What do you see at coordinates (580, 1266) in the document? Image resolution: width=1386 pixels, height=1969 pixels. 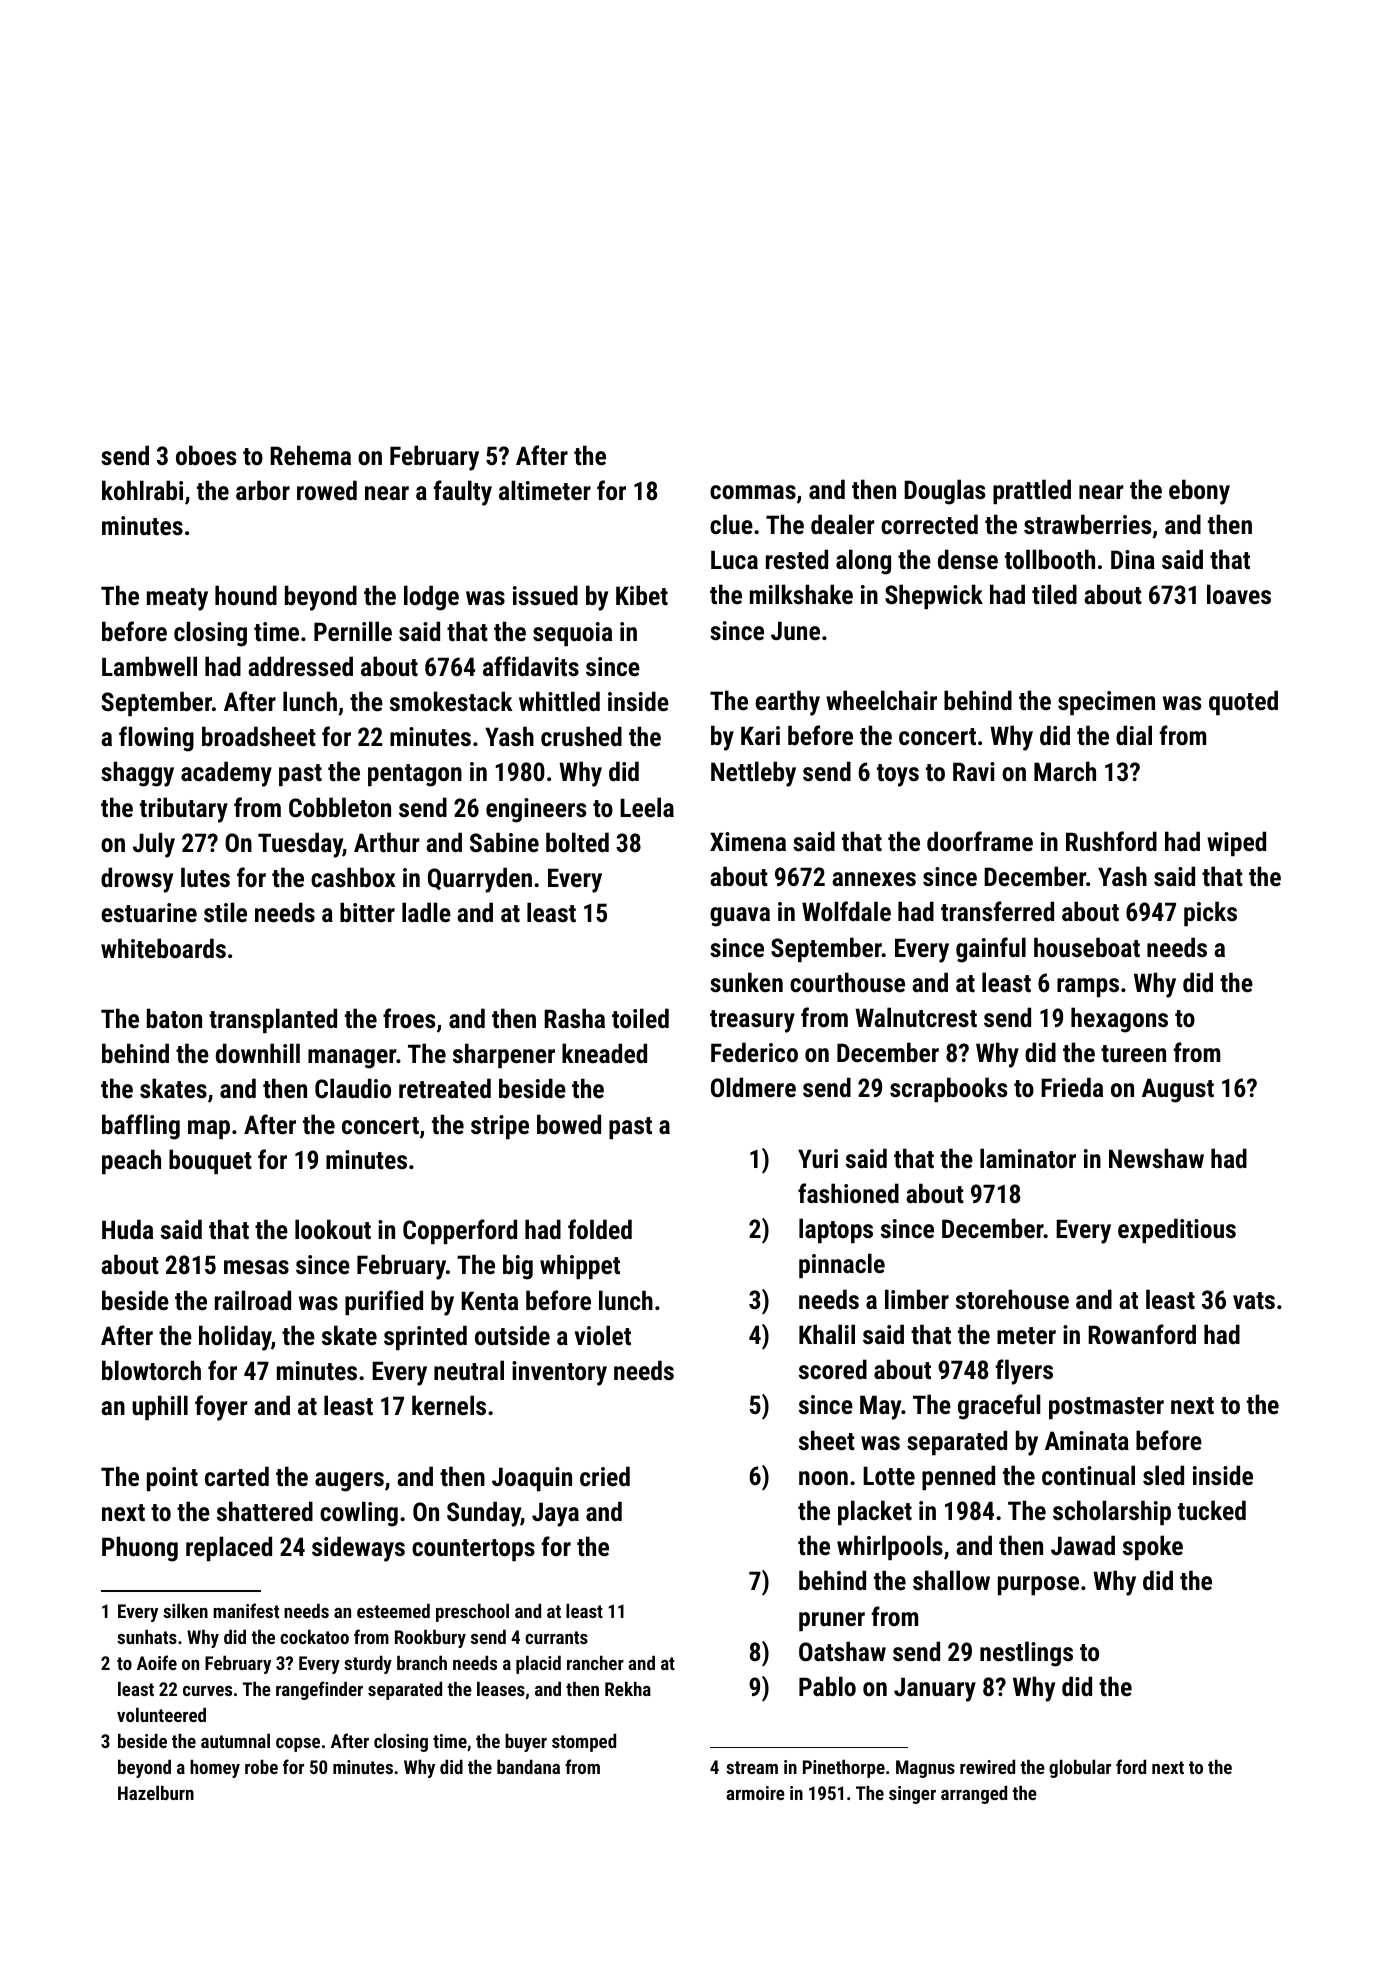 I see `whippet` at bounding box center [580, 1266].
